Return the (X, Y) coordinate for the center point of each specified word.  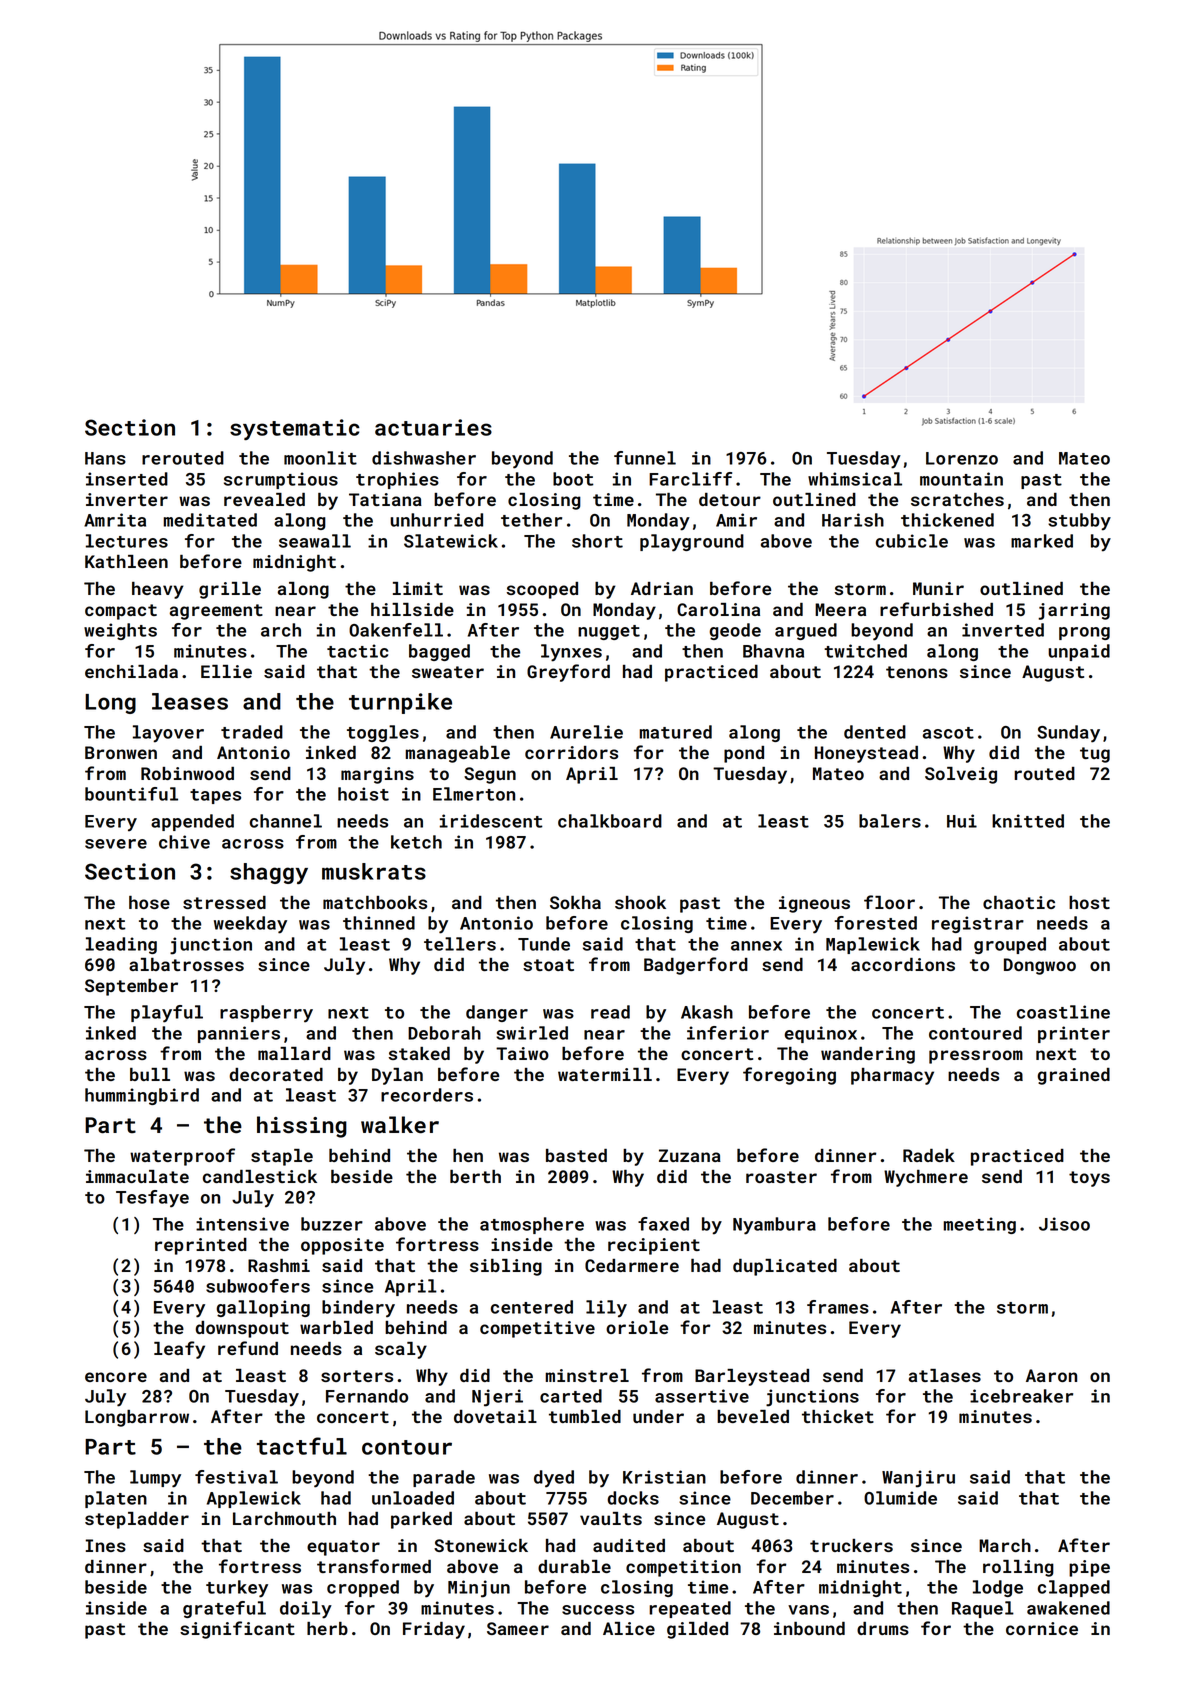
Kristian (664, 1477)
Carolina (718, 609)
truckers (851, 1545)
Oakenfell (396, 630)
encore (116, 1377)
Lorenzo (962, 458)
